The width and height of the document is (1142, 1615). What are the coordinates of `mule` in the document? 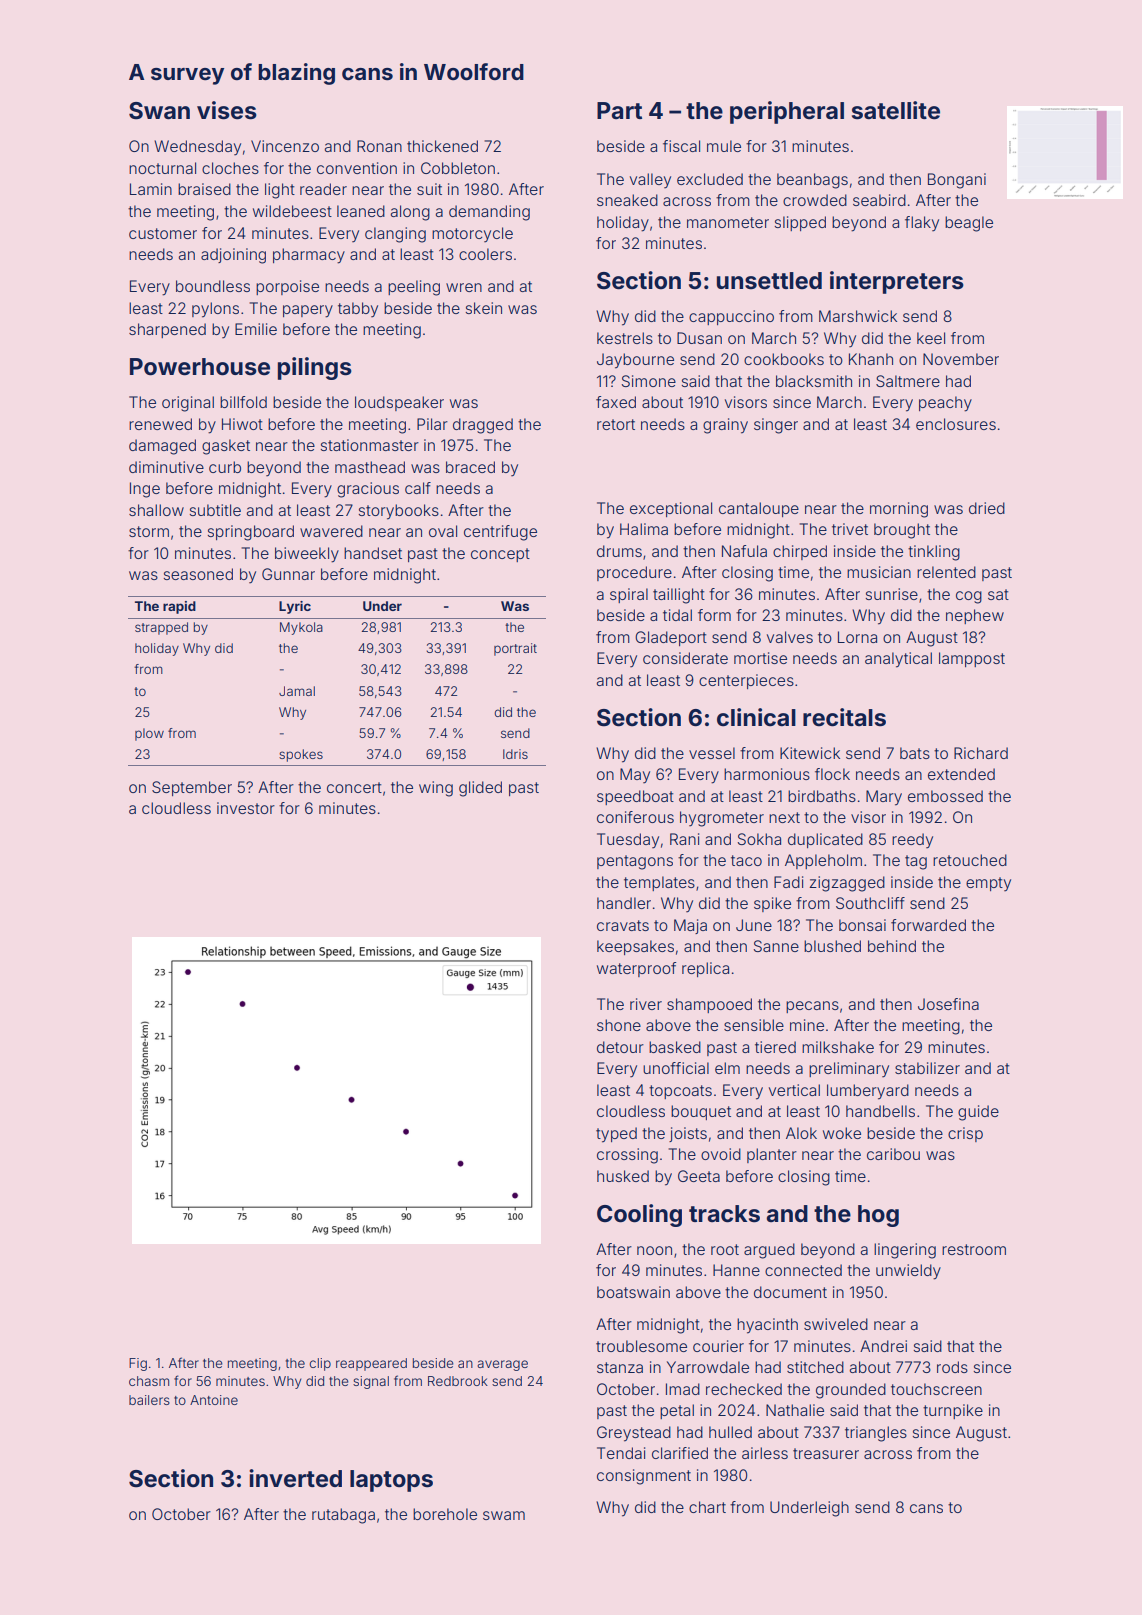 It's located at (724, 146).
